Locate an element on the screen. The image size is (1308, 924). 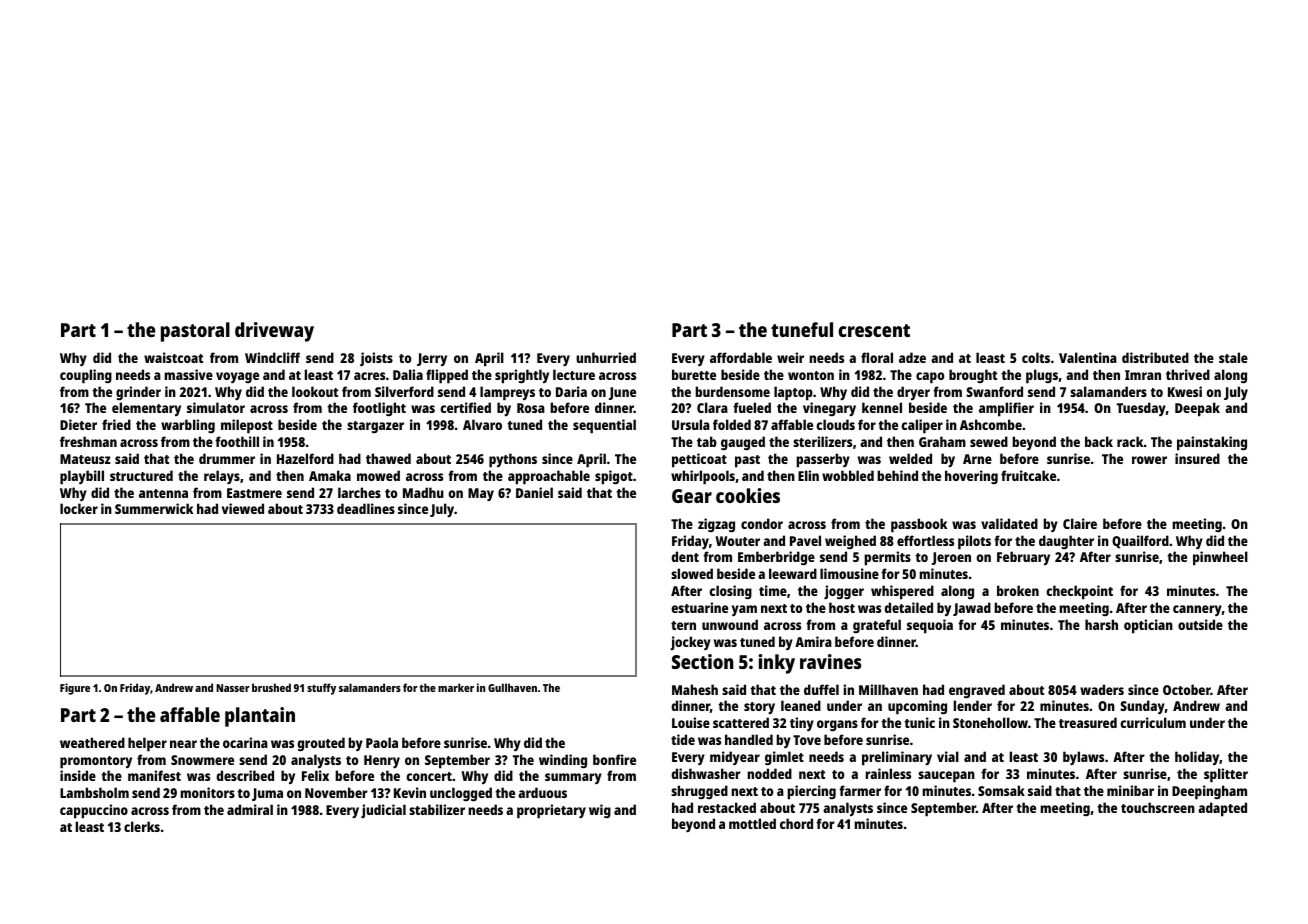
optician is located at coordinates (1148, 626).
